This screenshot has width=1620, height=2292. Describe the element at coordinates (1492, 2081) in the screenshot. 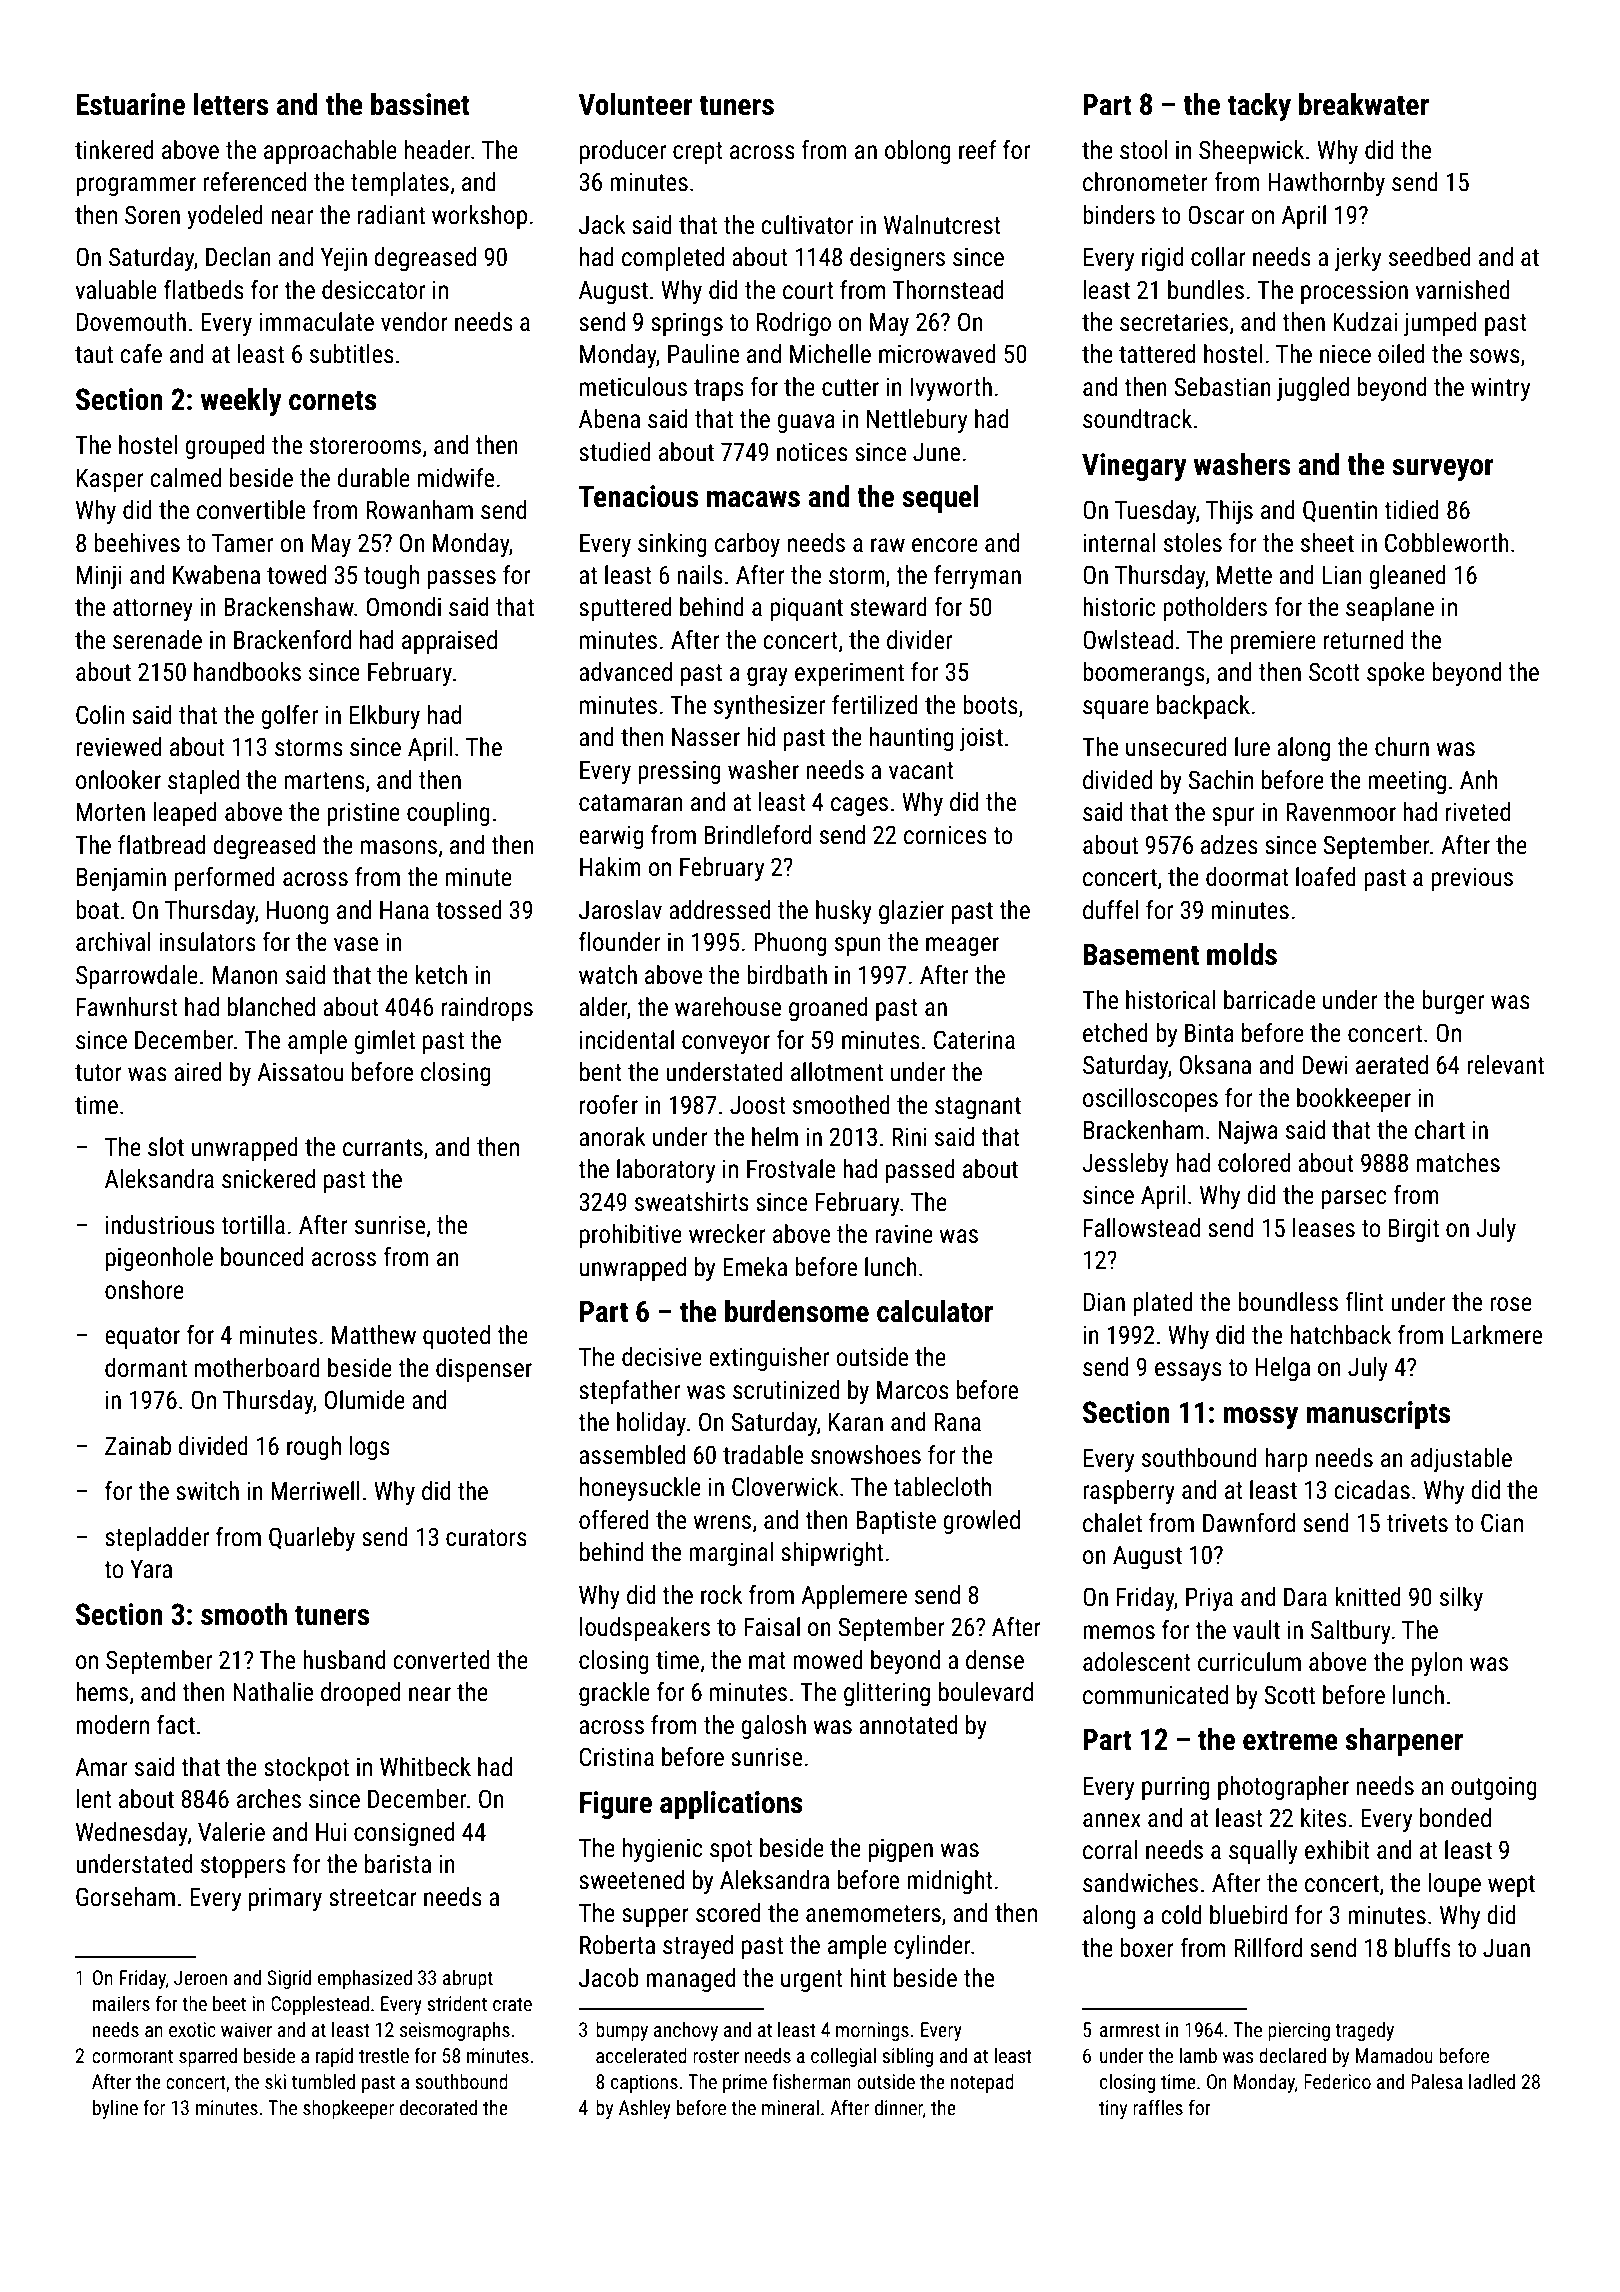

I see `ladled` at that location.
